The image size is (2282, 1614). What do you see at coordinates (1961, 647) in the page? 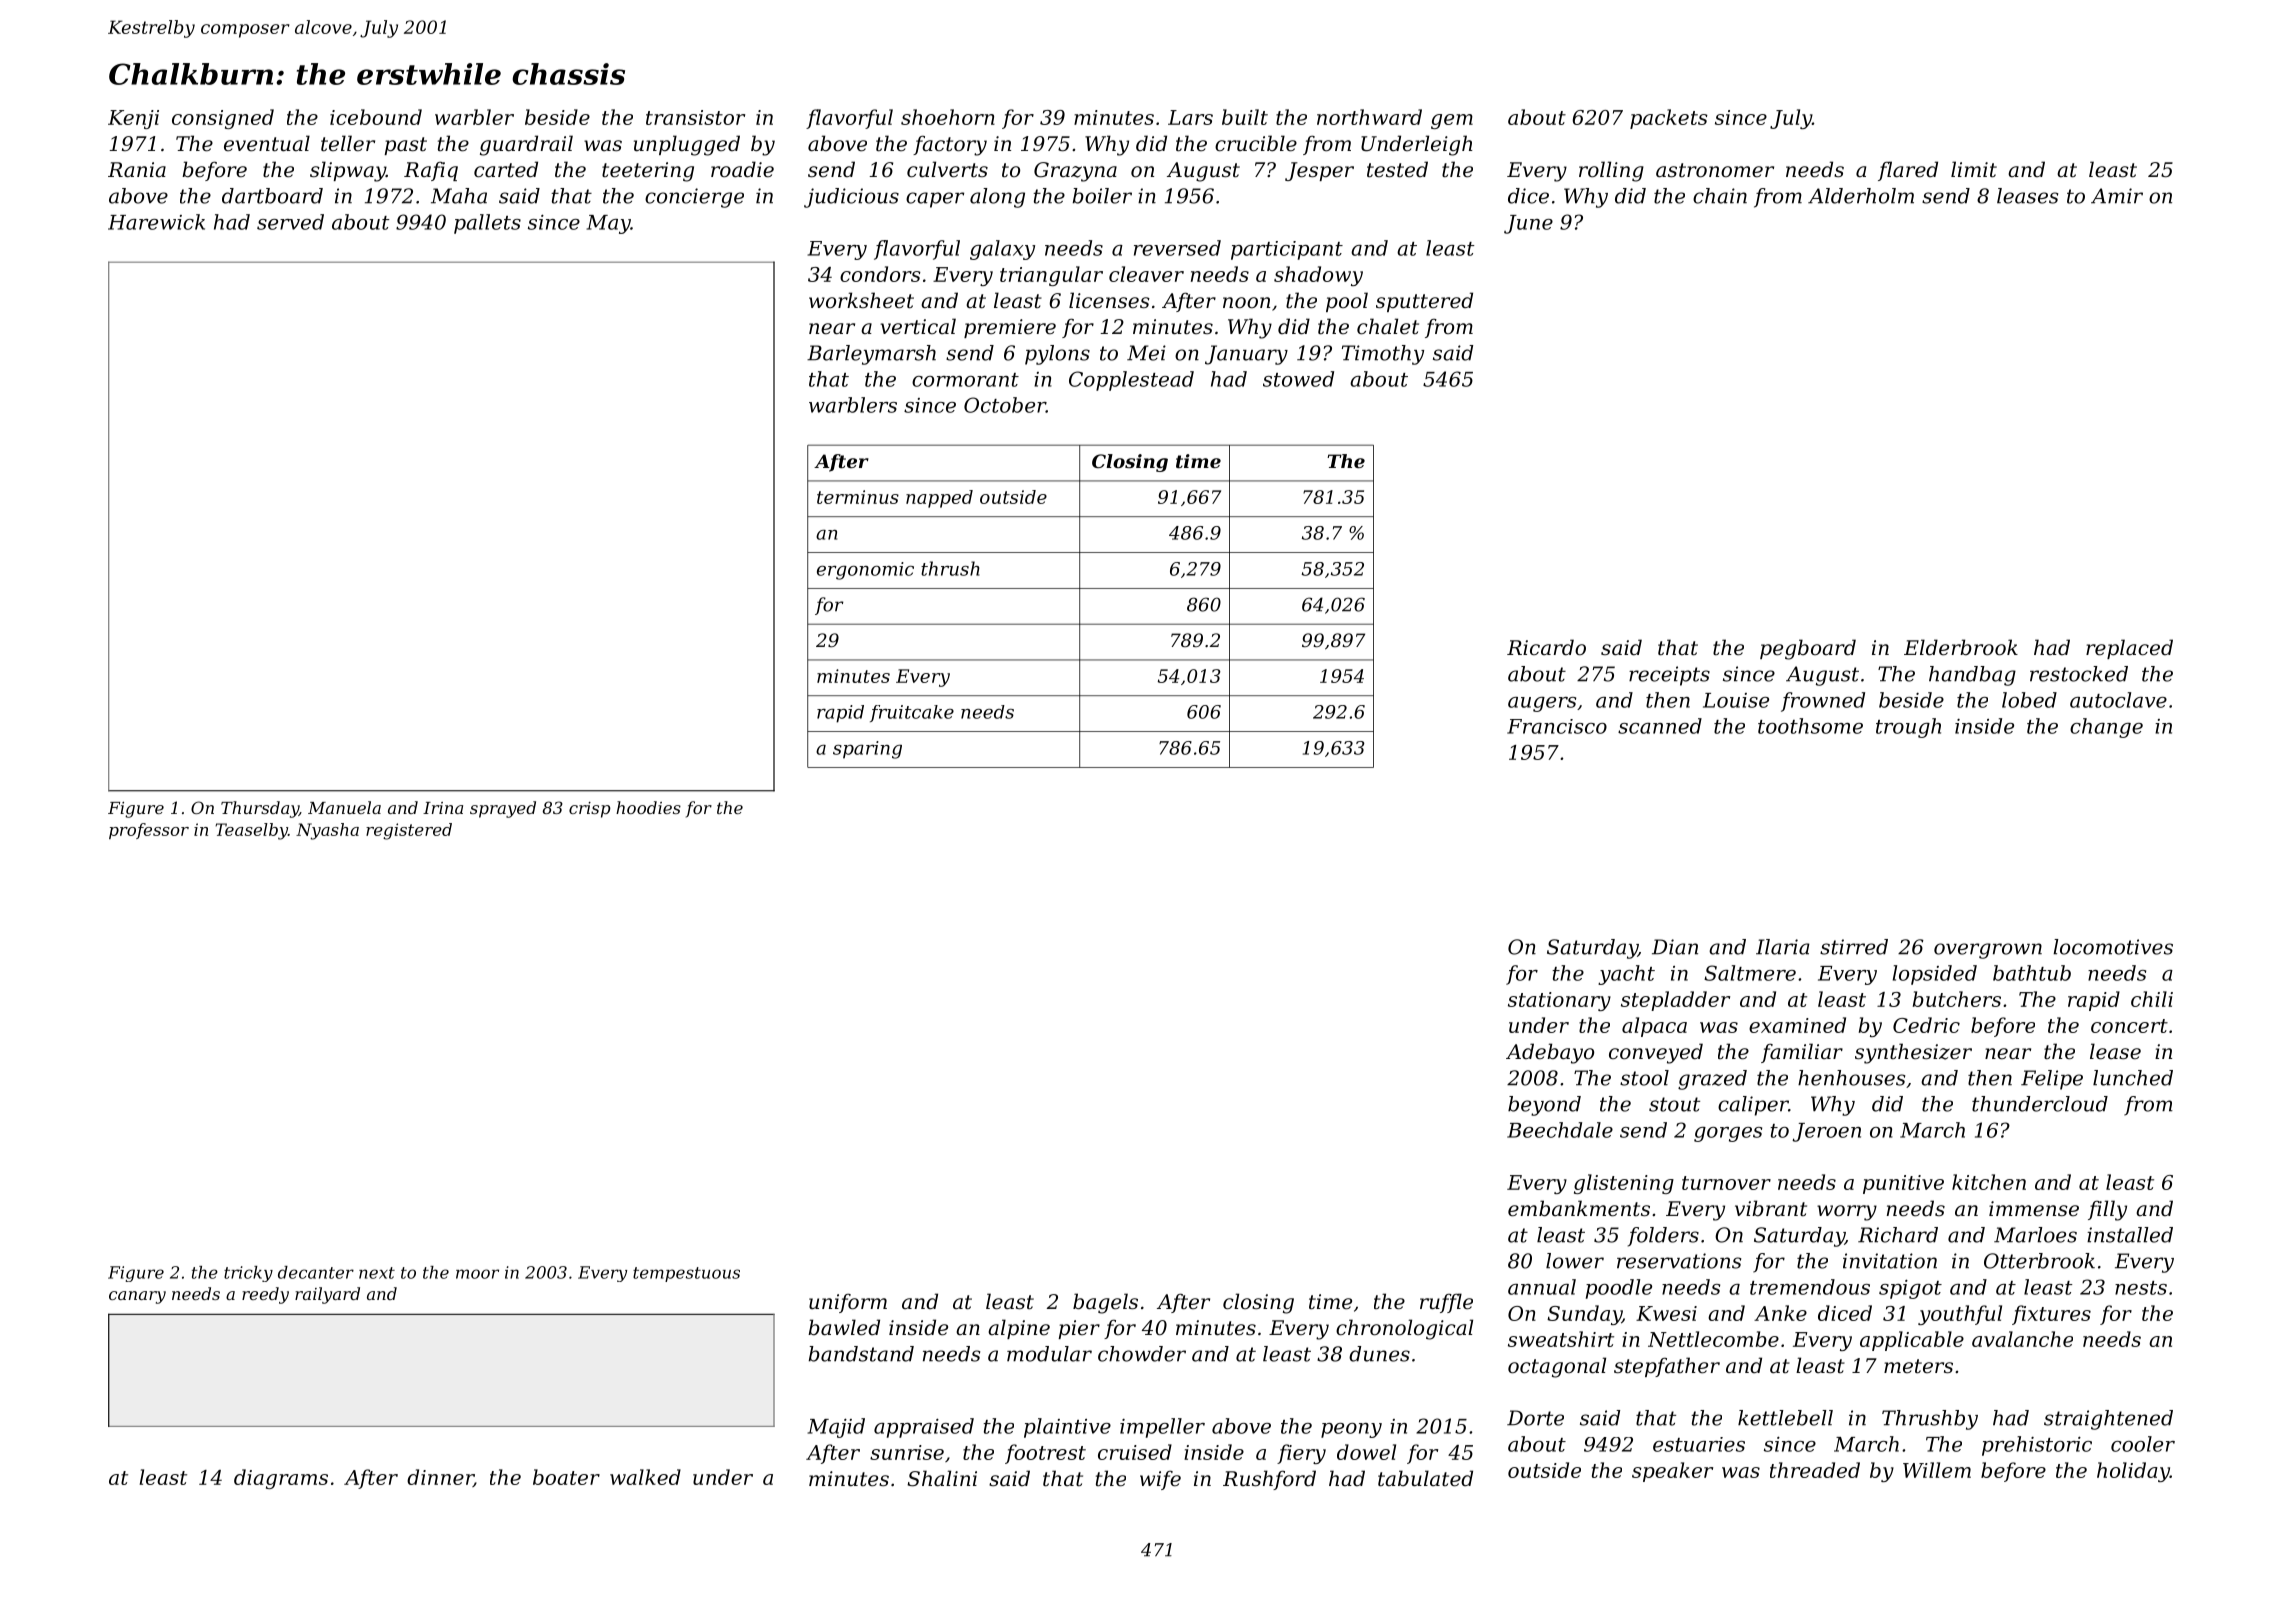
I see `Elderbrook` at bounding box center [1961, 647].
